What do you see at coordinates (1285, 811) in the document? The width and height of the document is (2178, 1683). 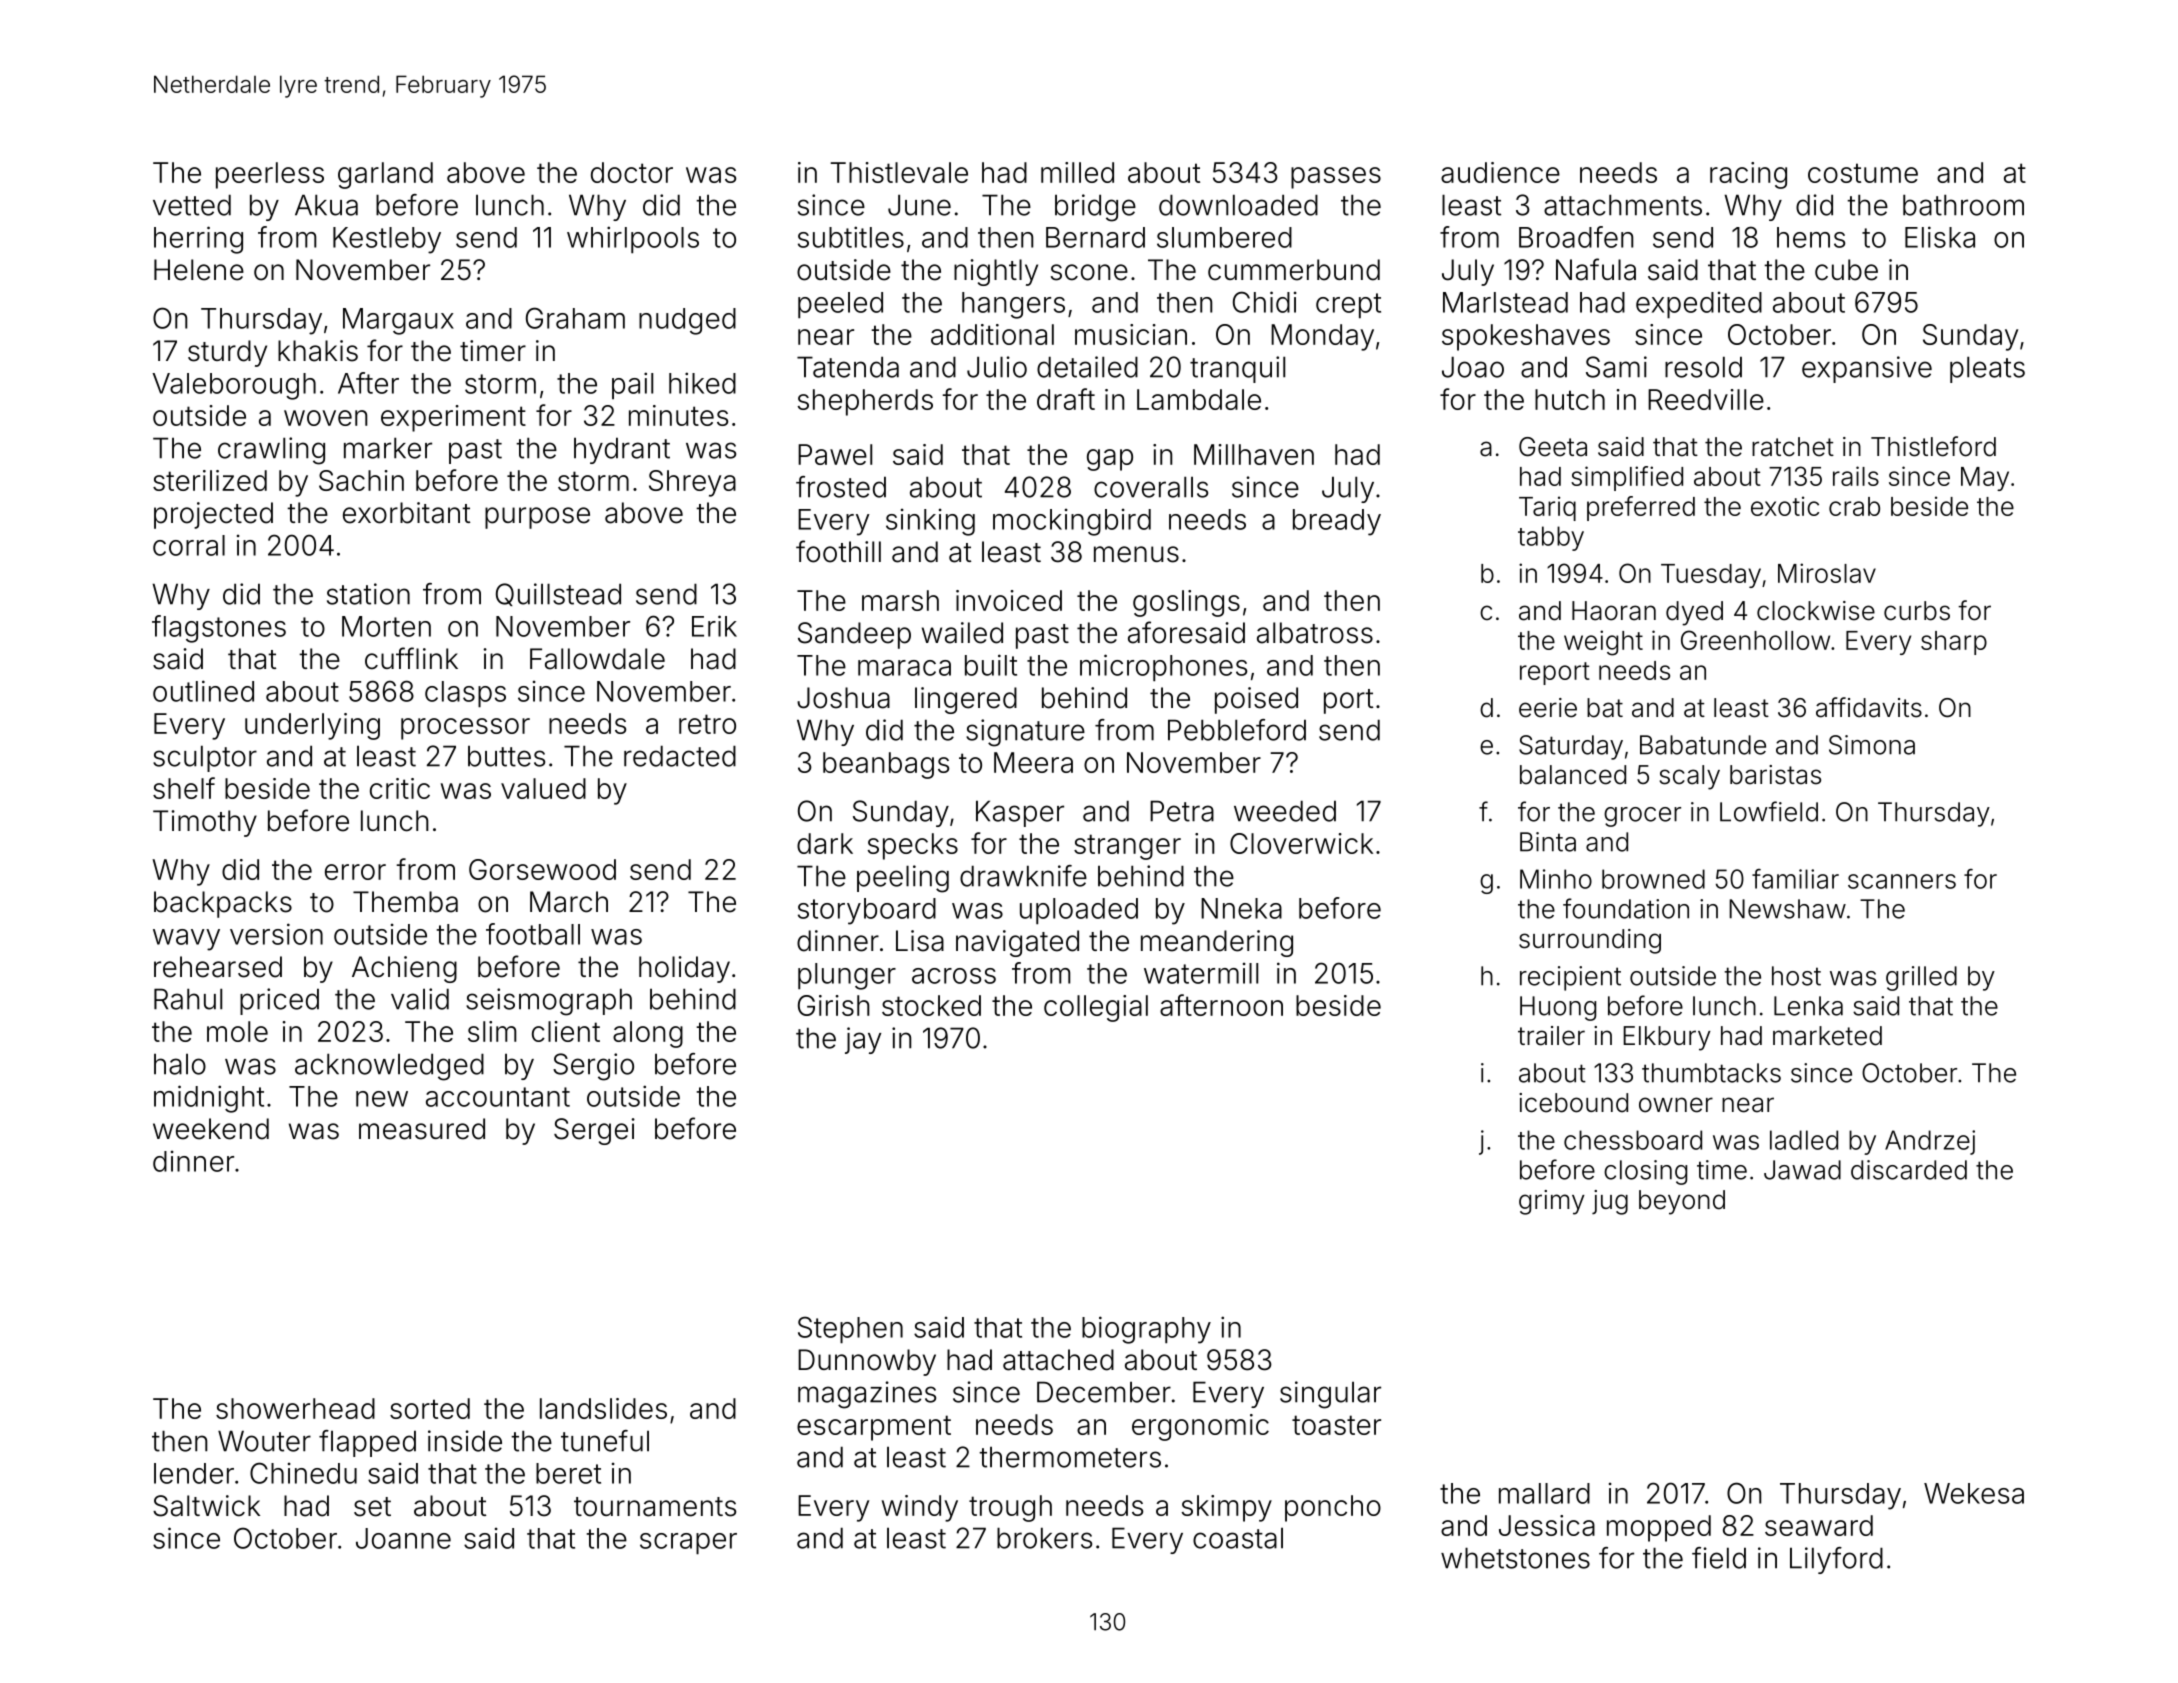 I see `weeded` at bounding box center [1285, 811].
